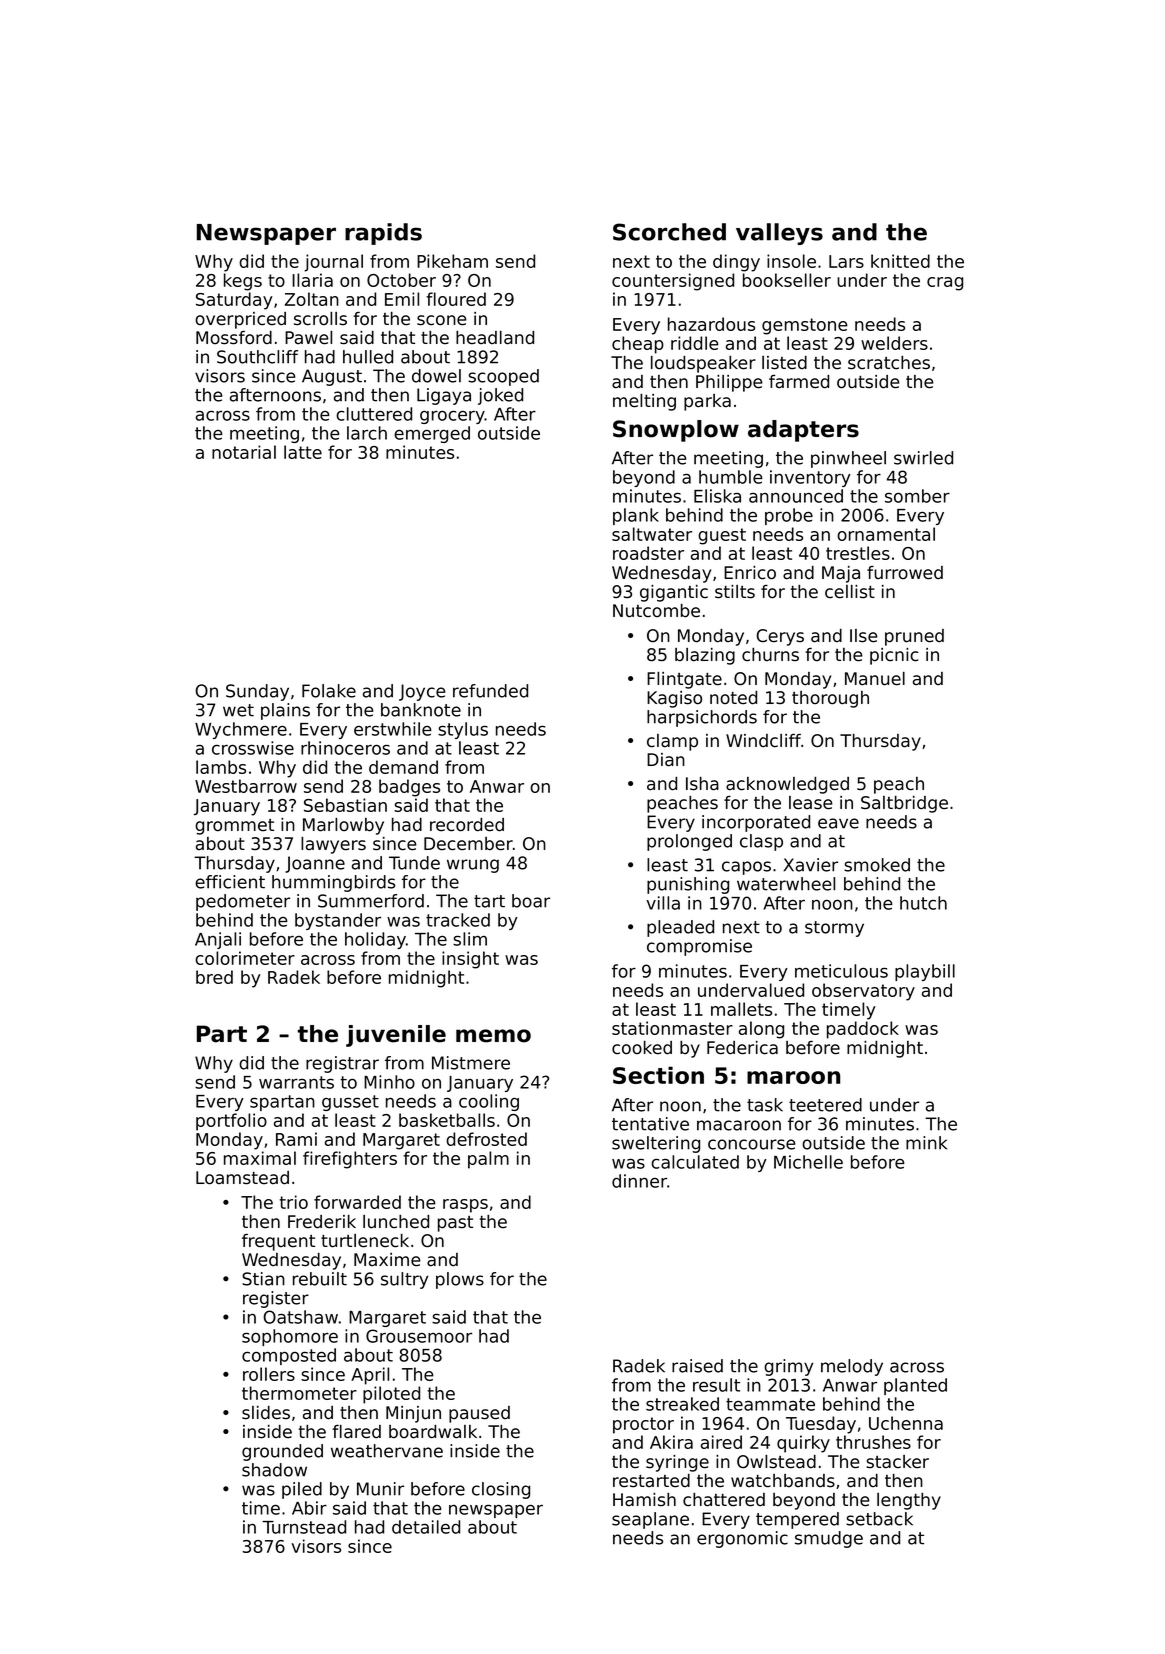 The width and height of the page is (1165, 1654). Describe the element at coordinates (805, 326) in the page. I see `gemstone` at that location.
